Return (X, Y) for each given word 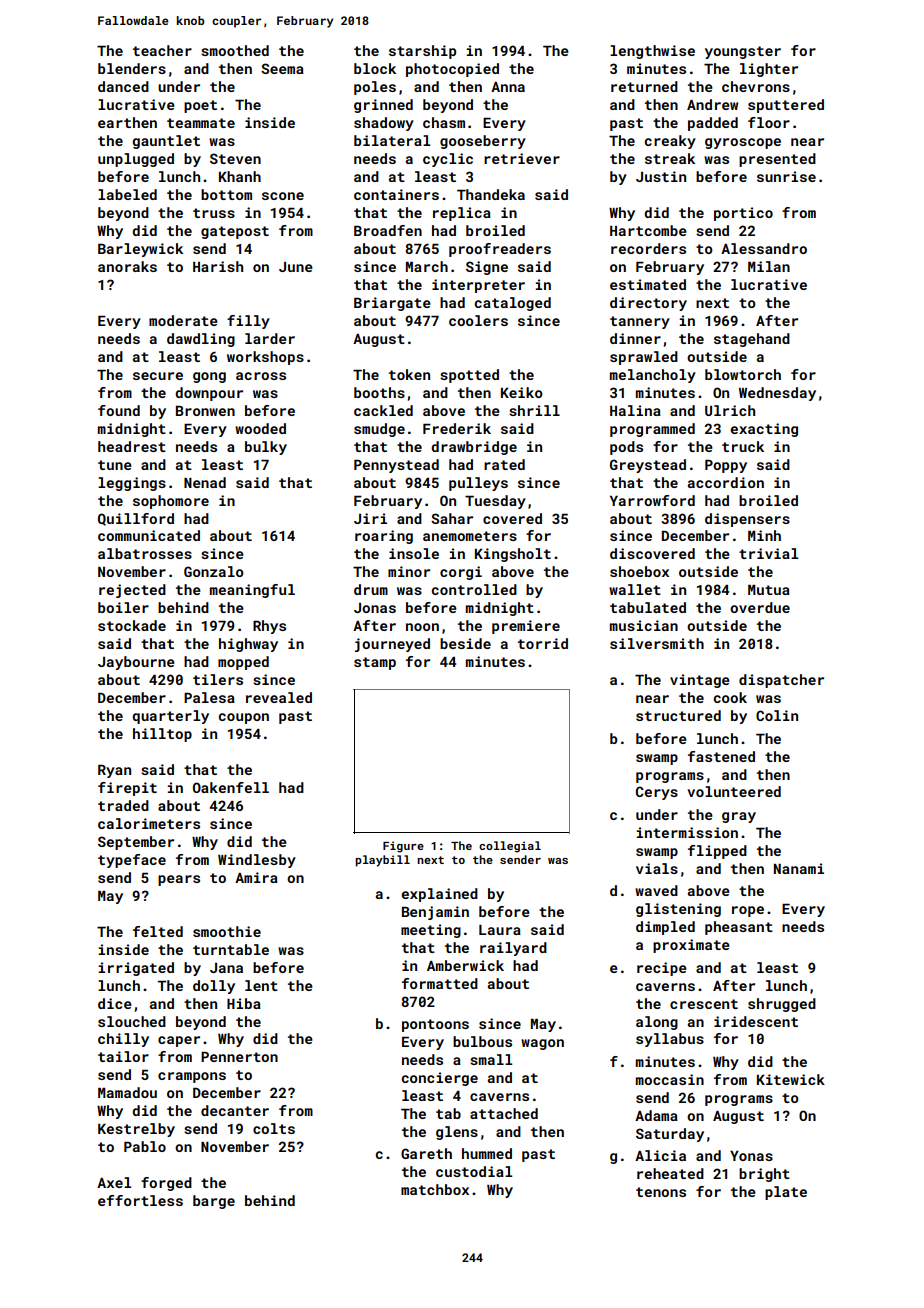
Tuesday (495, 502)
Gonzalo (214, 571)
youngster (743, 52)
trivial (768, 553)
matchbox (435, 1189)
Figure (403, 847)
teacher (162, 50)
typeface (132, 861)
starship (422, 52)
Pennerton (239, 1057)
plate (786, 1193)
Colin (777, 715)
